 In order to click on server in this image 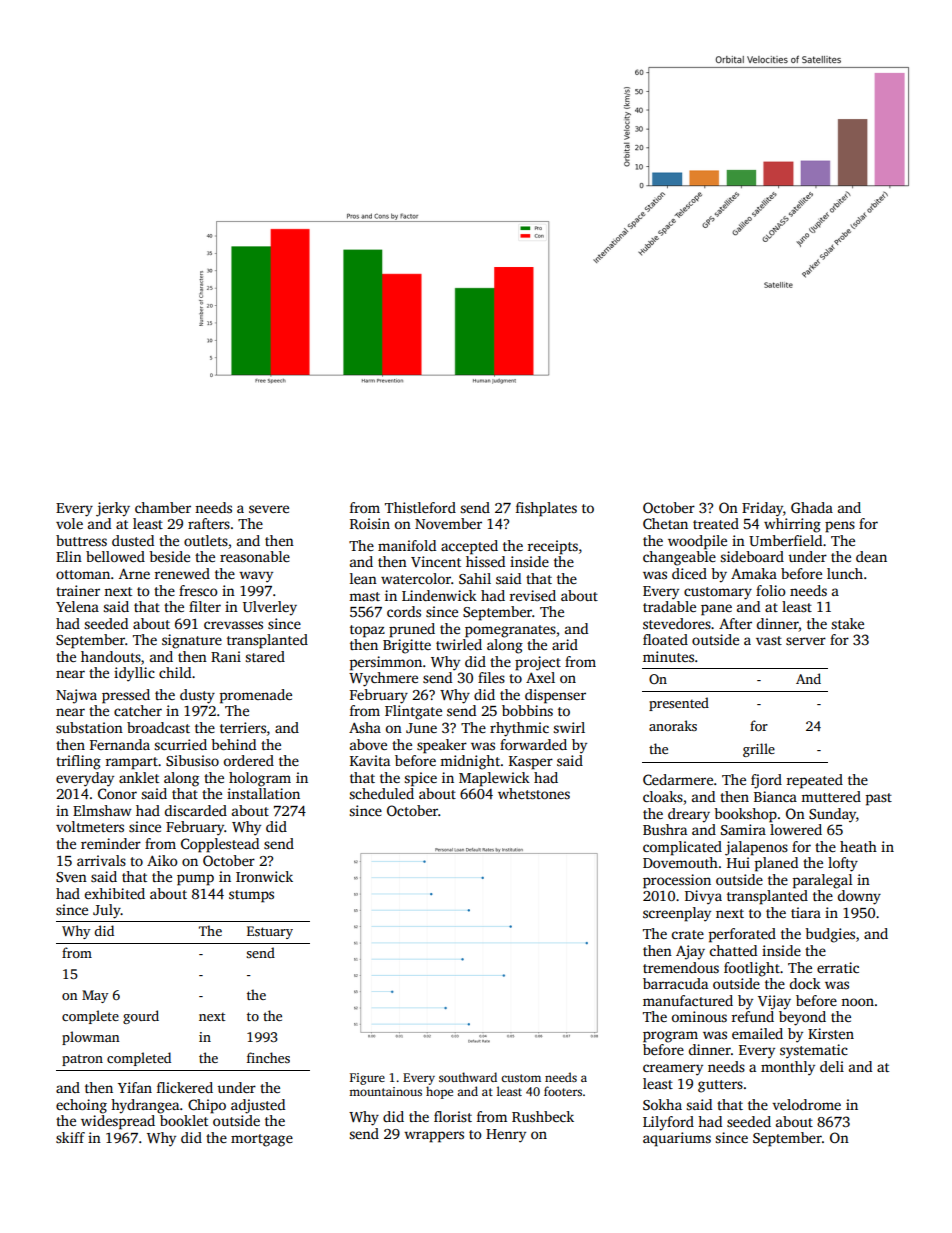, I will do `click(806, 641)`.
